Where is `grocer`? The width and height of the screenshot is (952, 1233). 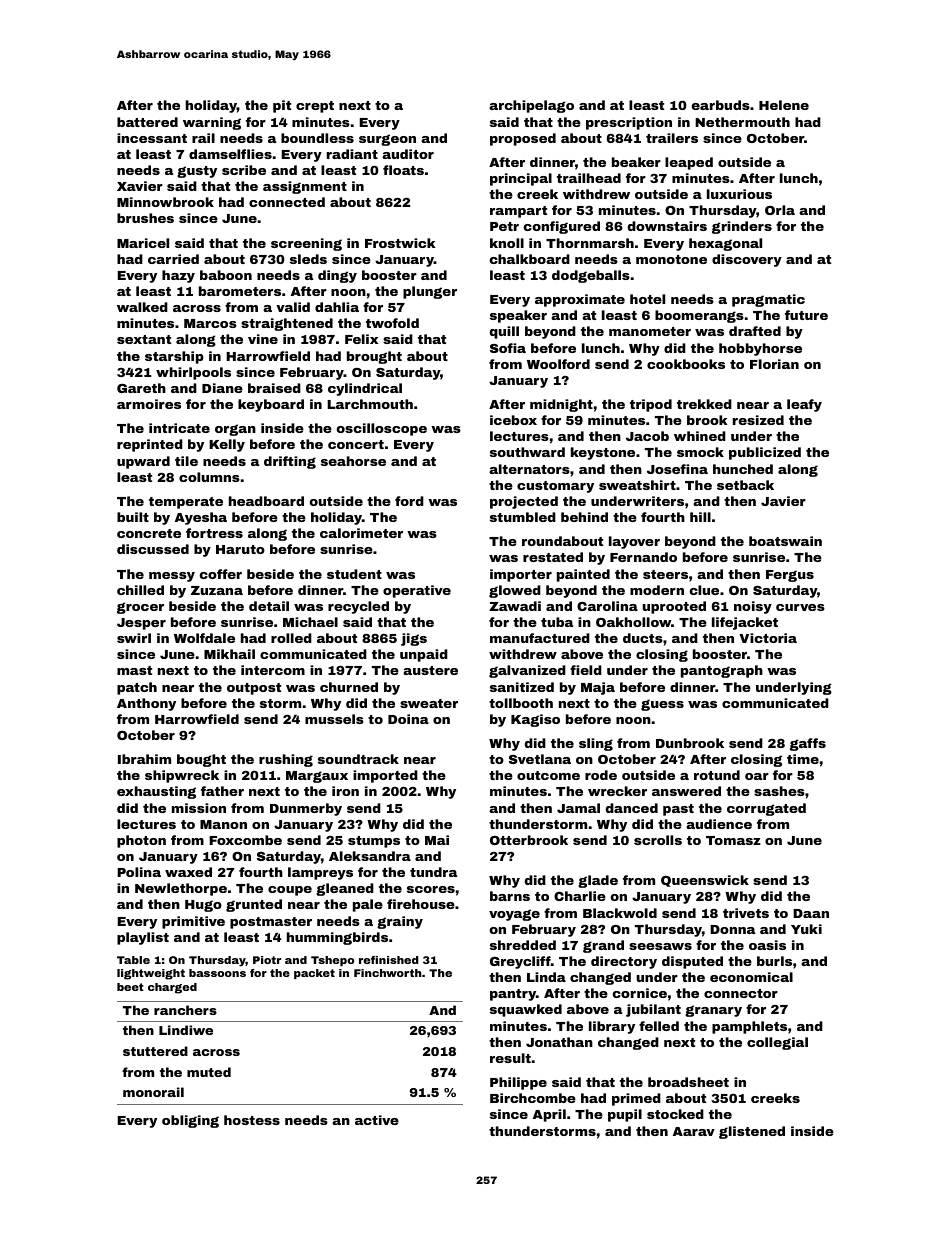
grocer is located at coordinates (140, 608).
